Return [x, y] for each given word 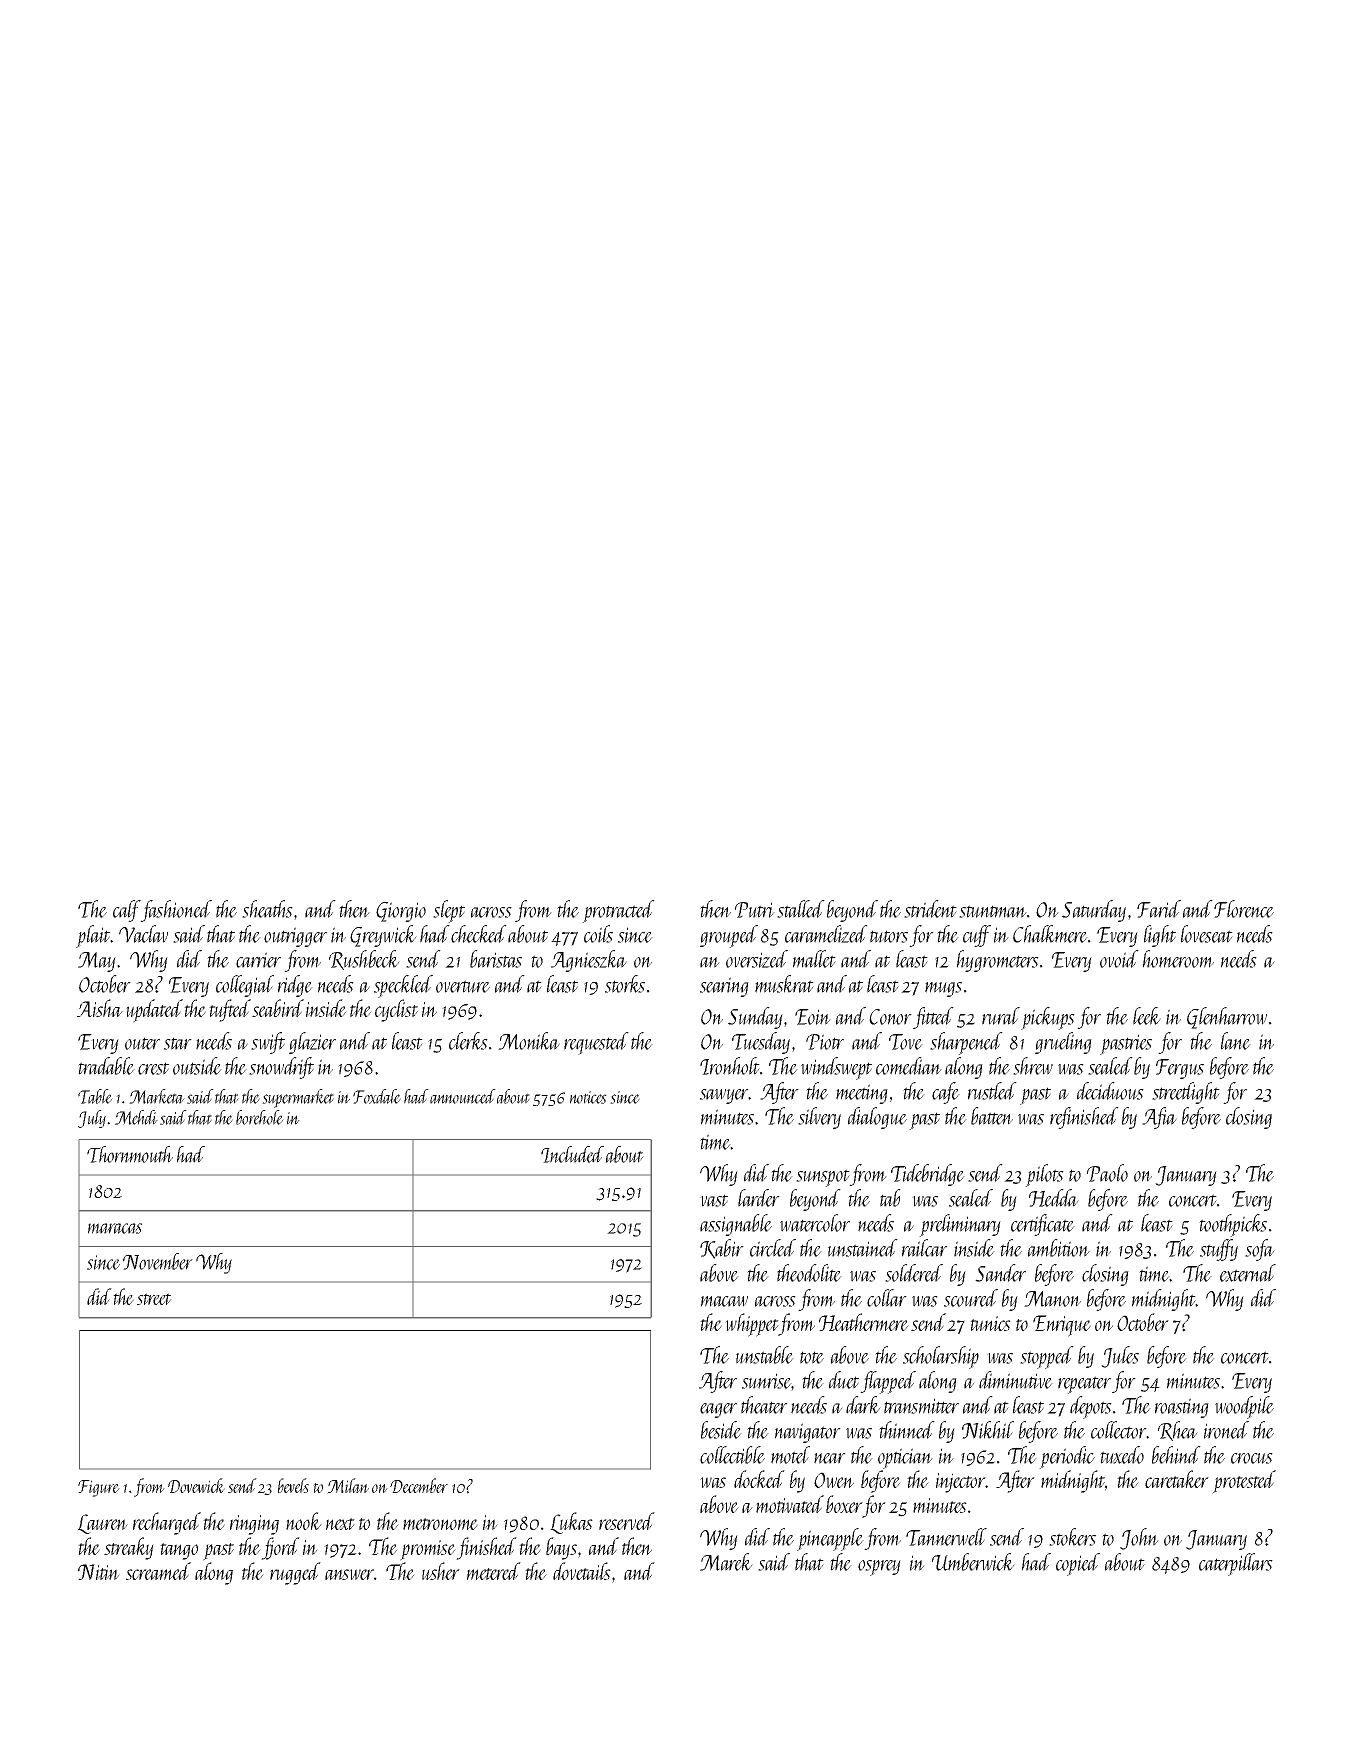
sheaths [267, 909]
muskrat [784, 984]
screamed [158, 1571]
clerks [468, 1041]
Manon [1052, 1299]
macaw [724, 1301]
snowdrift [281, 1068]
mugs [943, 989]
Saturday [1094, 911]
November [158, 1261]
